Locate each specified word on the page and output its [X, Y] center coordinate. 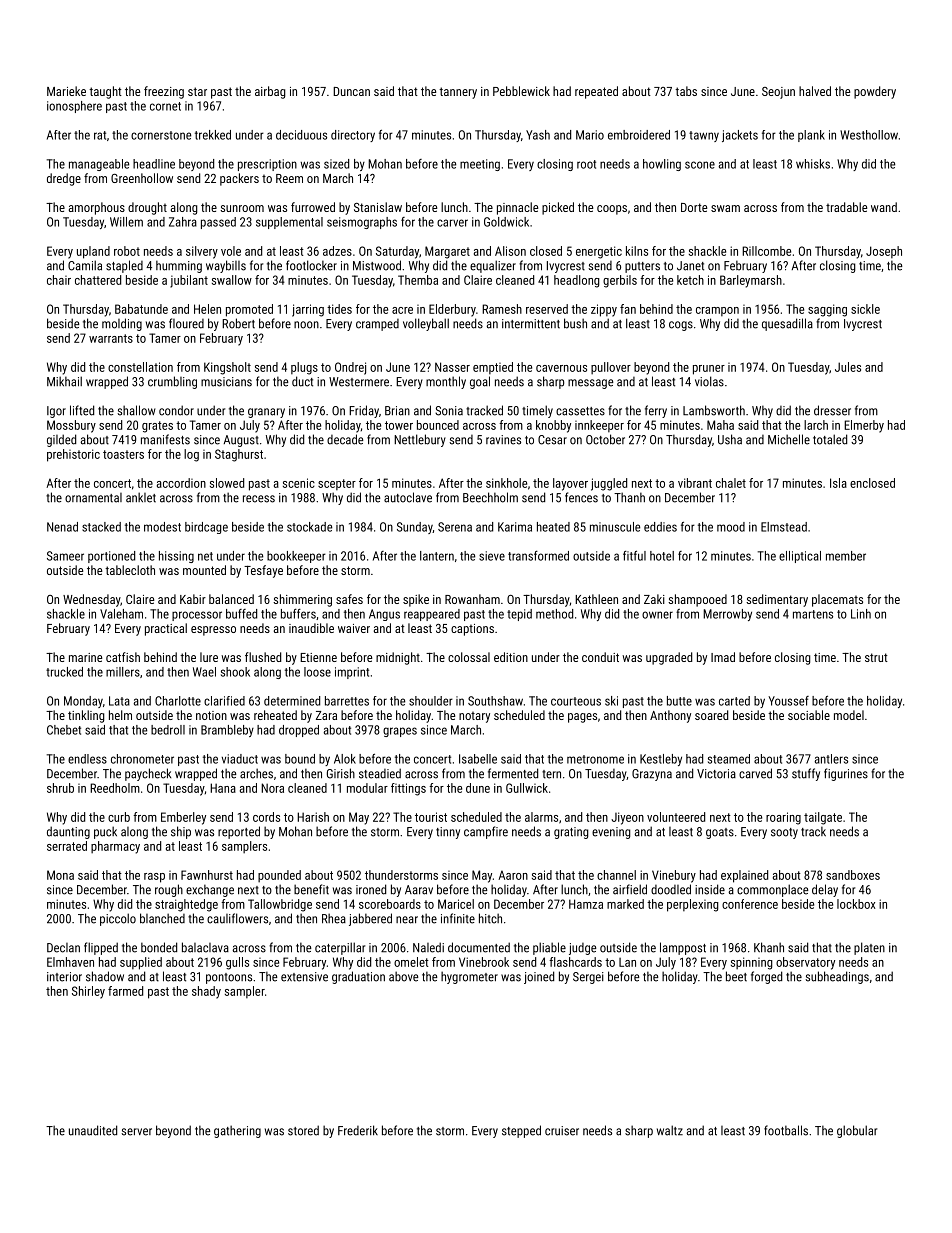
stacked [101, 527]
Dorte [694, 207]
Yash [538, 135]
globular [857, 1131]
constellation [140, 367]
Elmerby [864, 426]
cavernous [561, 368]
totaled [830, 439]
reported [239, 832]
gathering [237, 1131]
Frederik [358, 1130]
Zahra [183, 222]
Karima [515, 527]
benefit [311, 889]
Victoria [716, 774]
